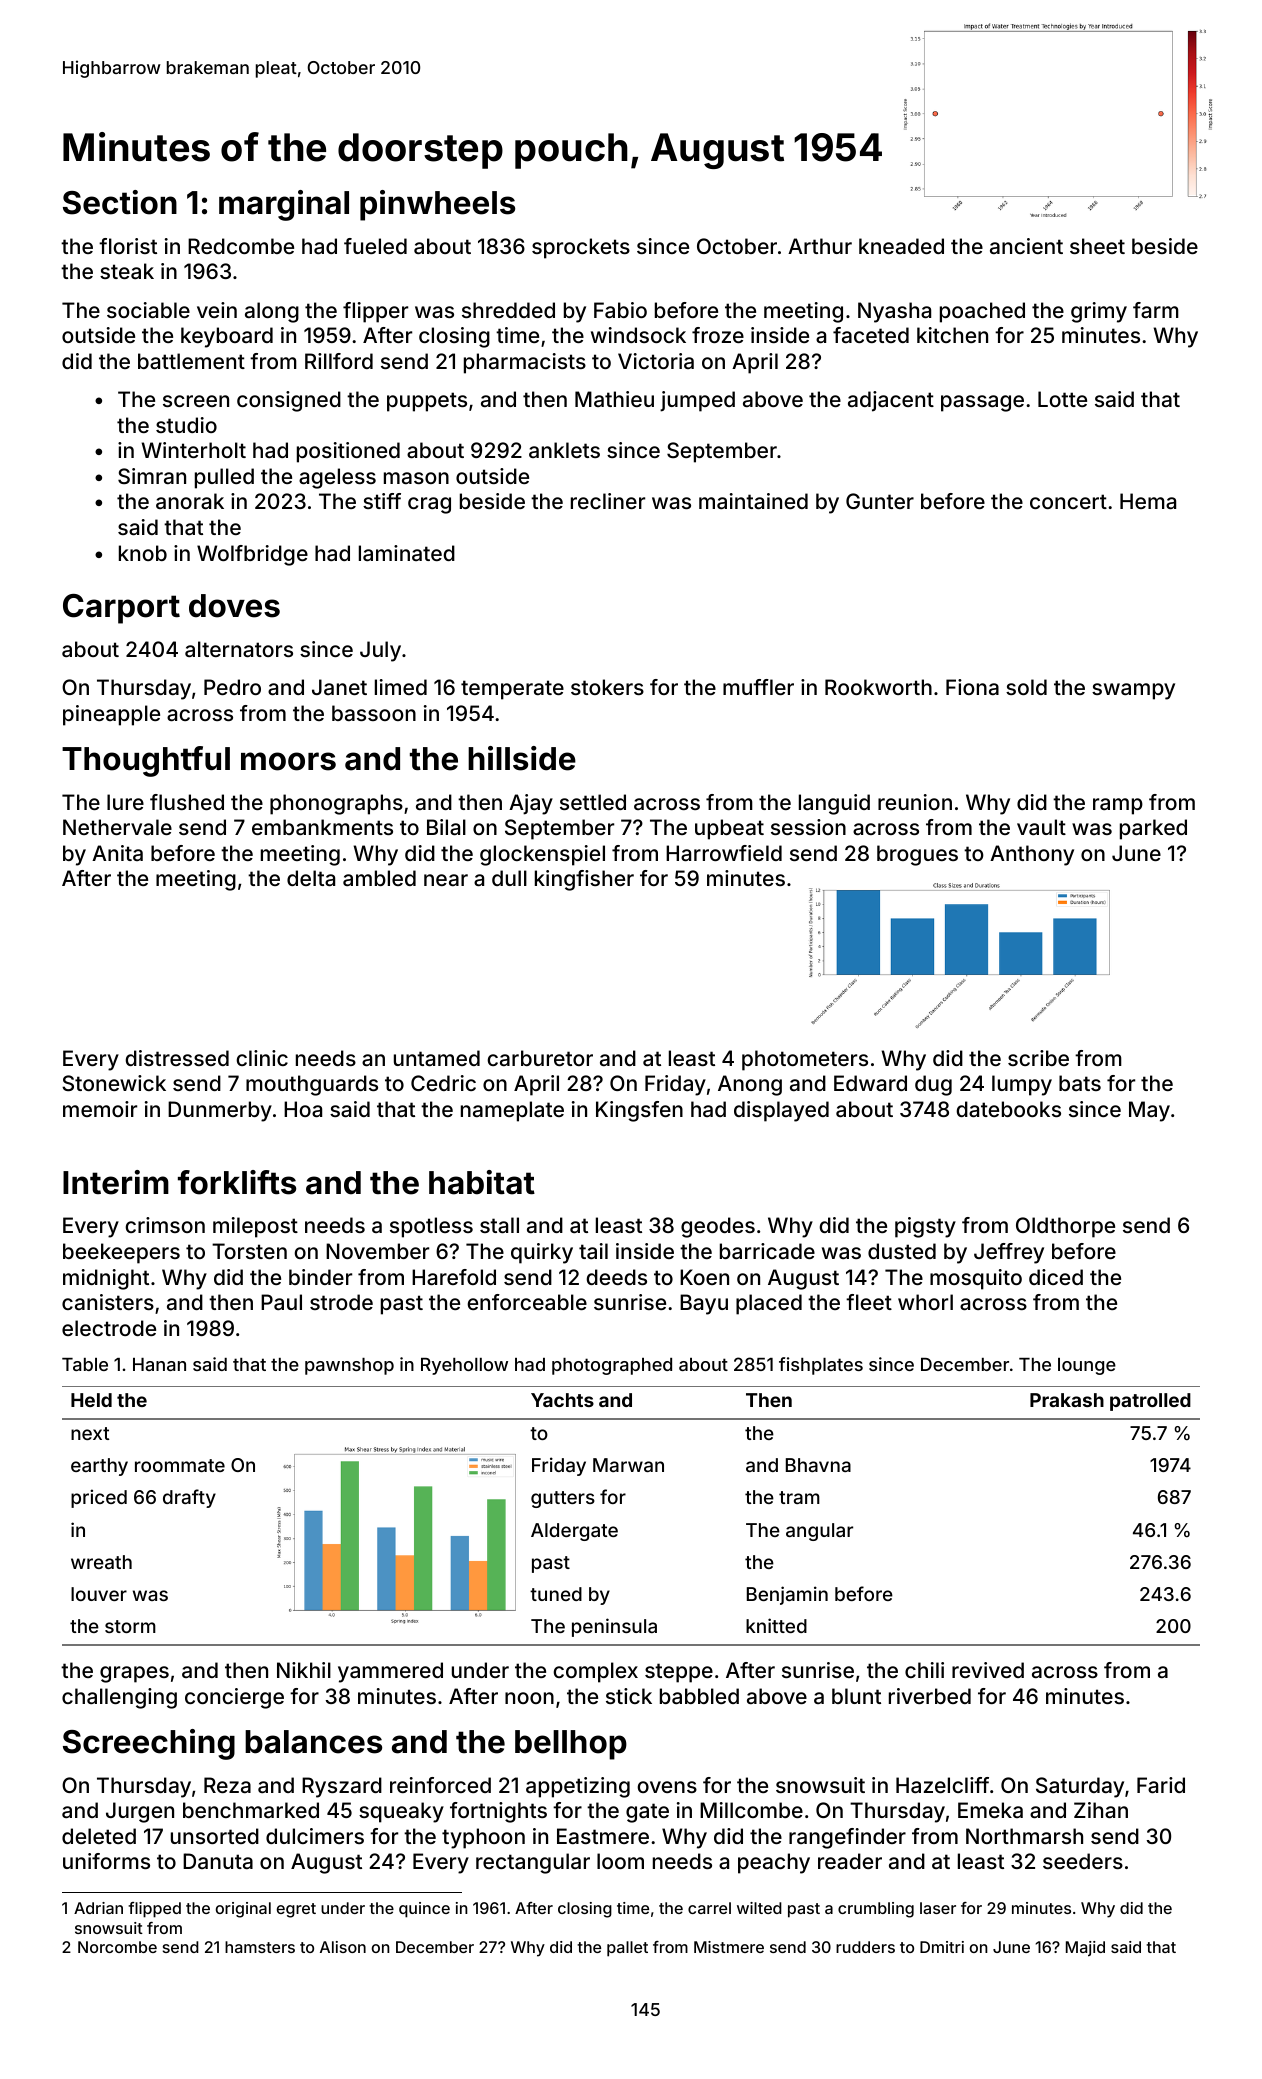 This screenshot has width=1262, height=2079. I want to click on rudders, so click(865, 1947).
